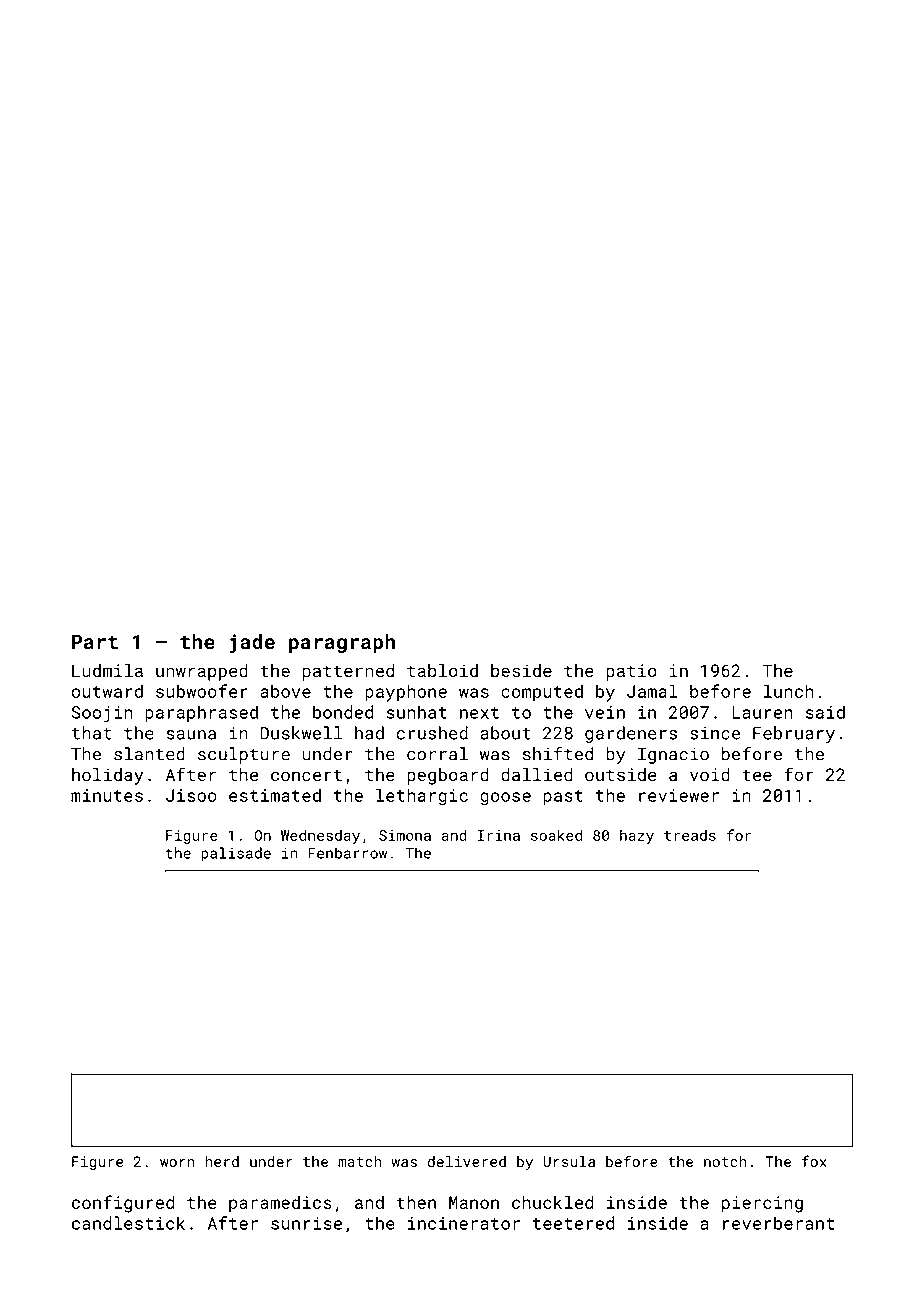 The width and height of the document is (924, 1308). I want to click on jade, so click(252, 644).
